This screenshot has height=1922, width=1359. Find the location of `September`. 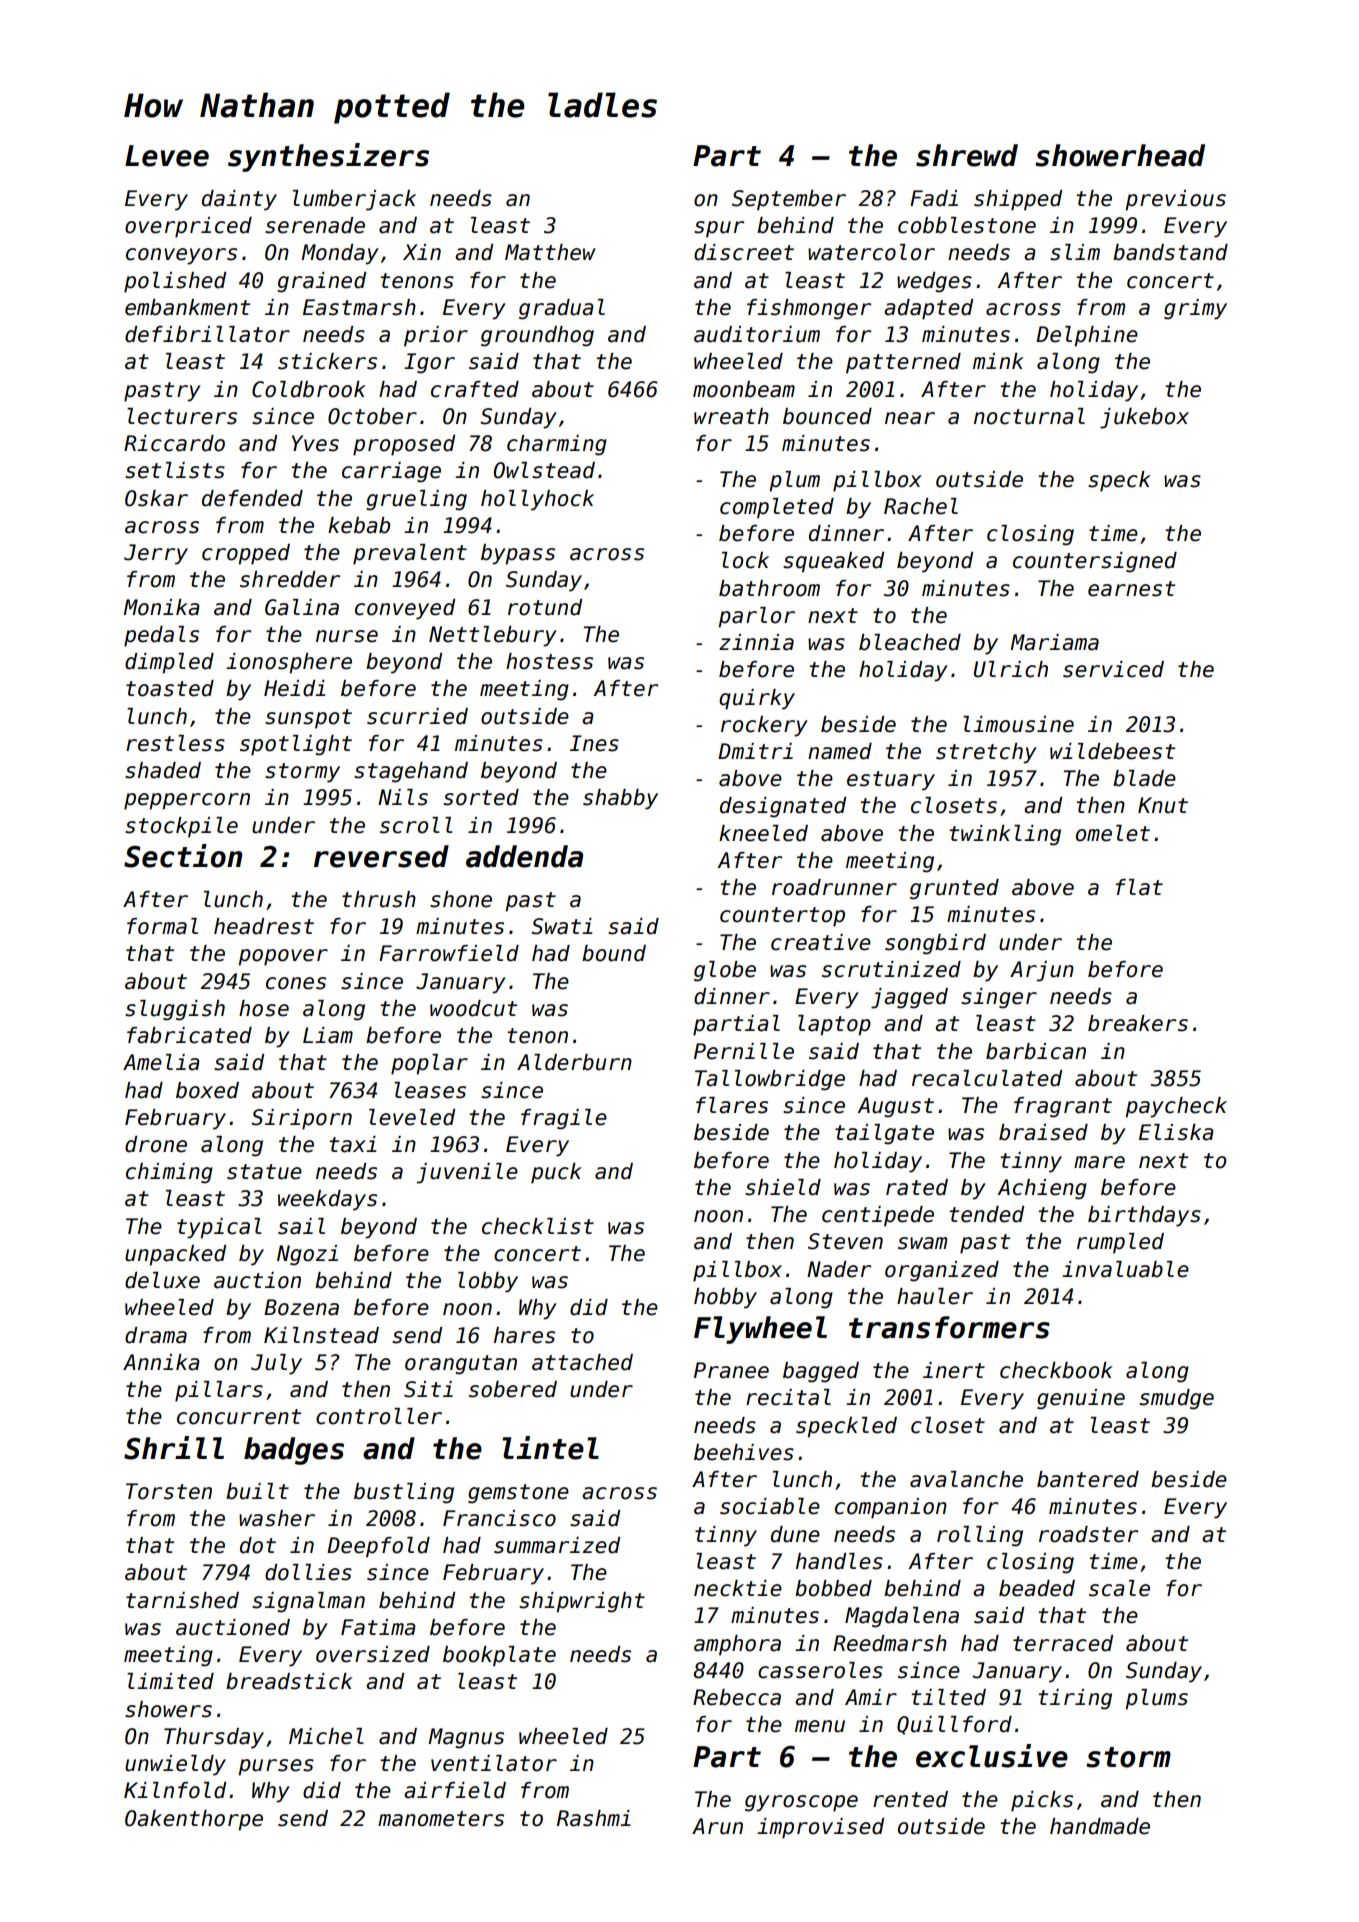

September is located at coordinates (789, 200).
